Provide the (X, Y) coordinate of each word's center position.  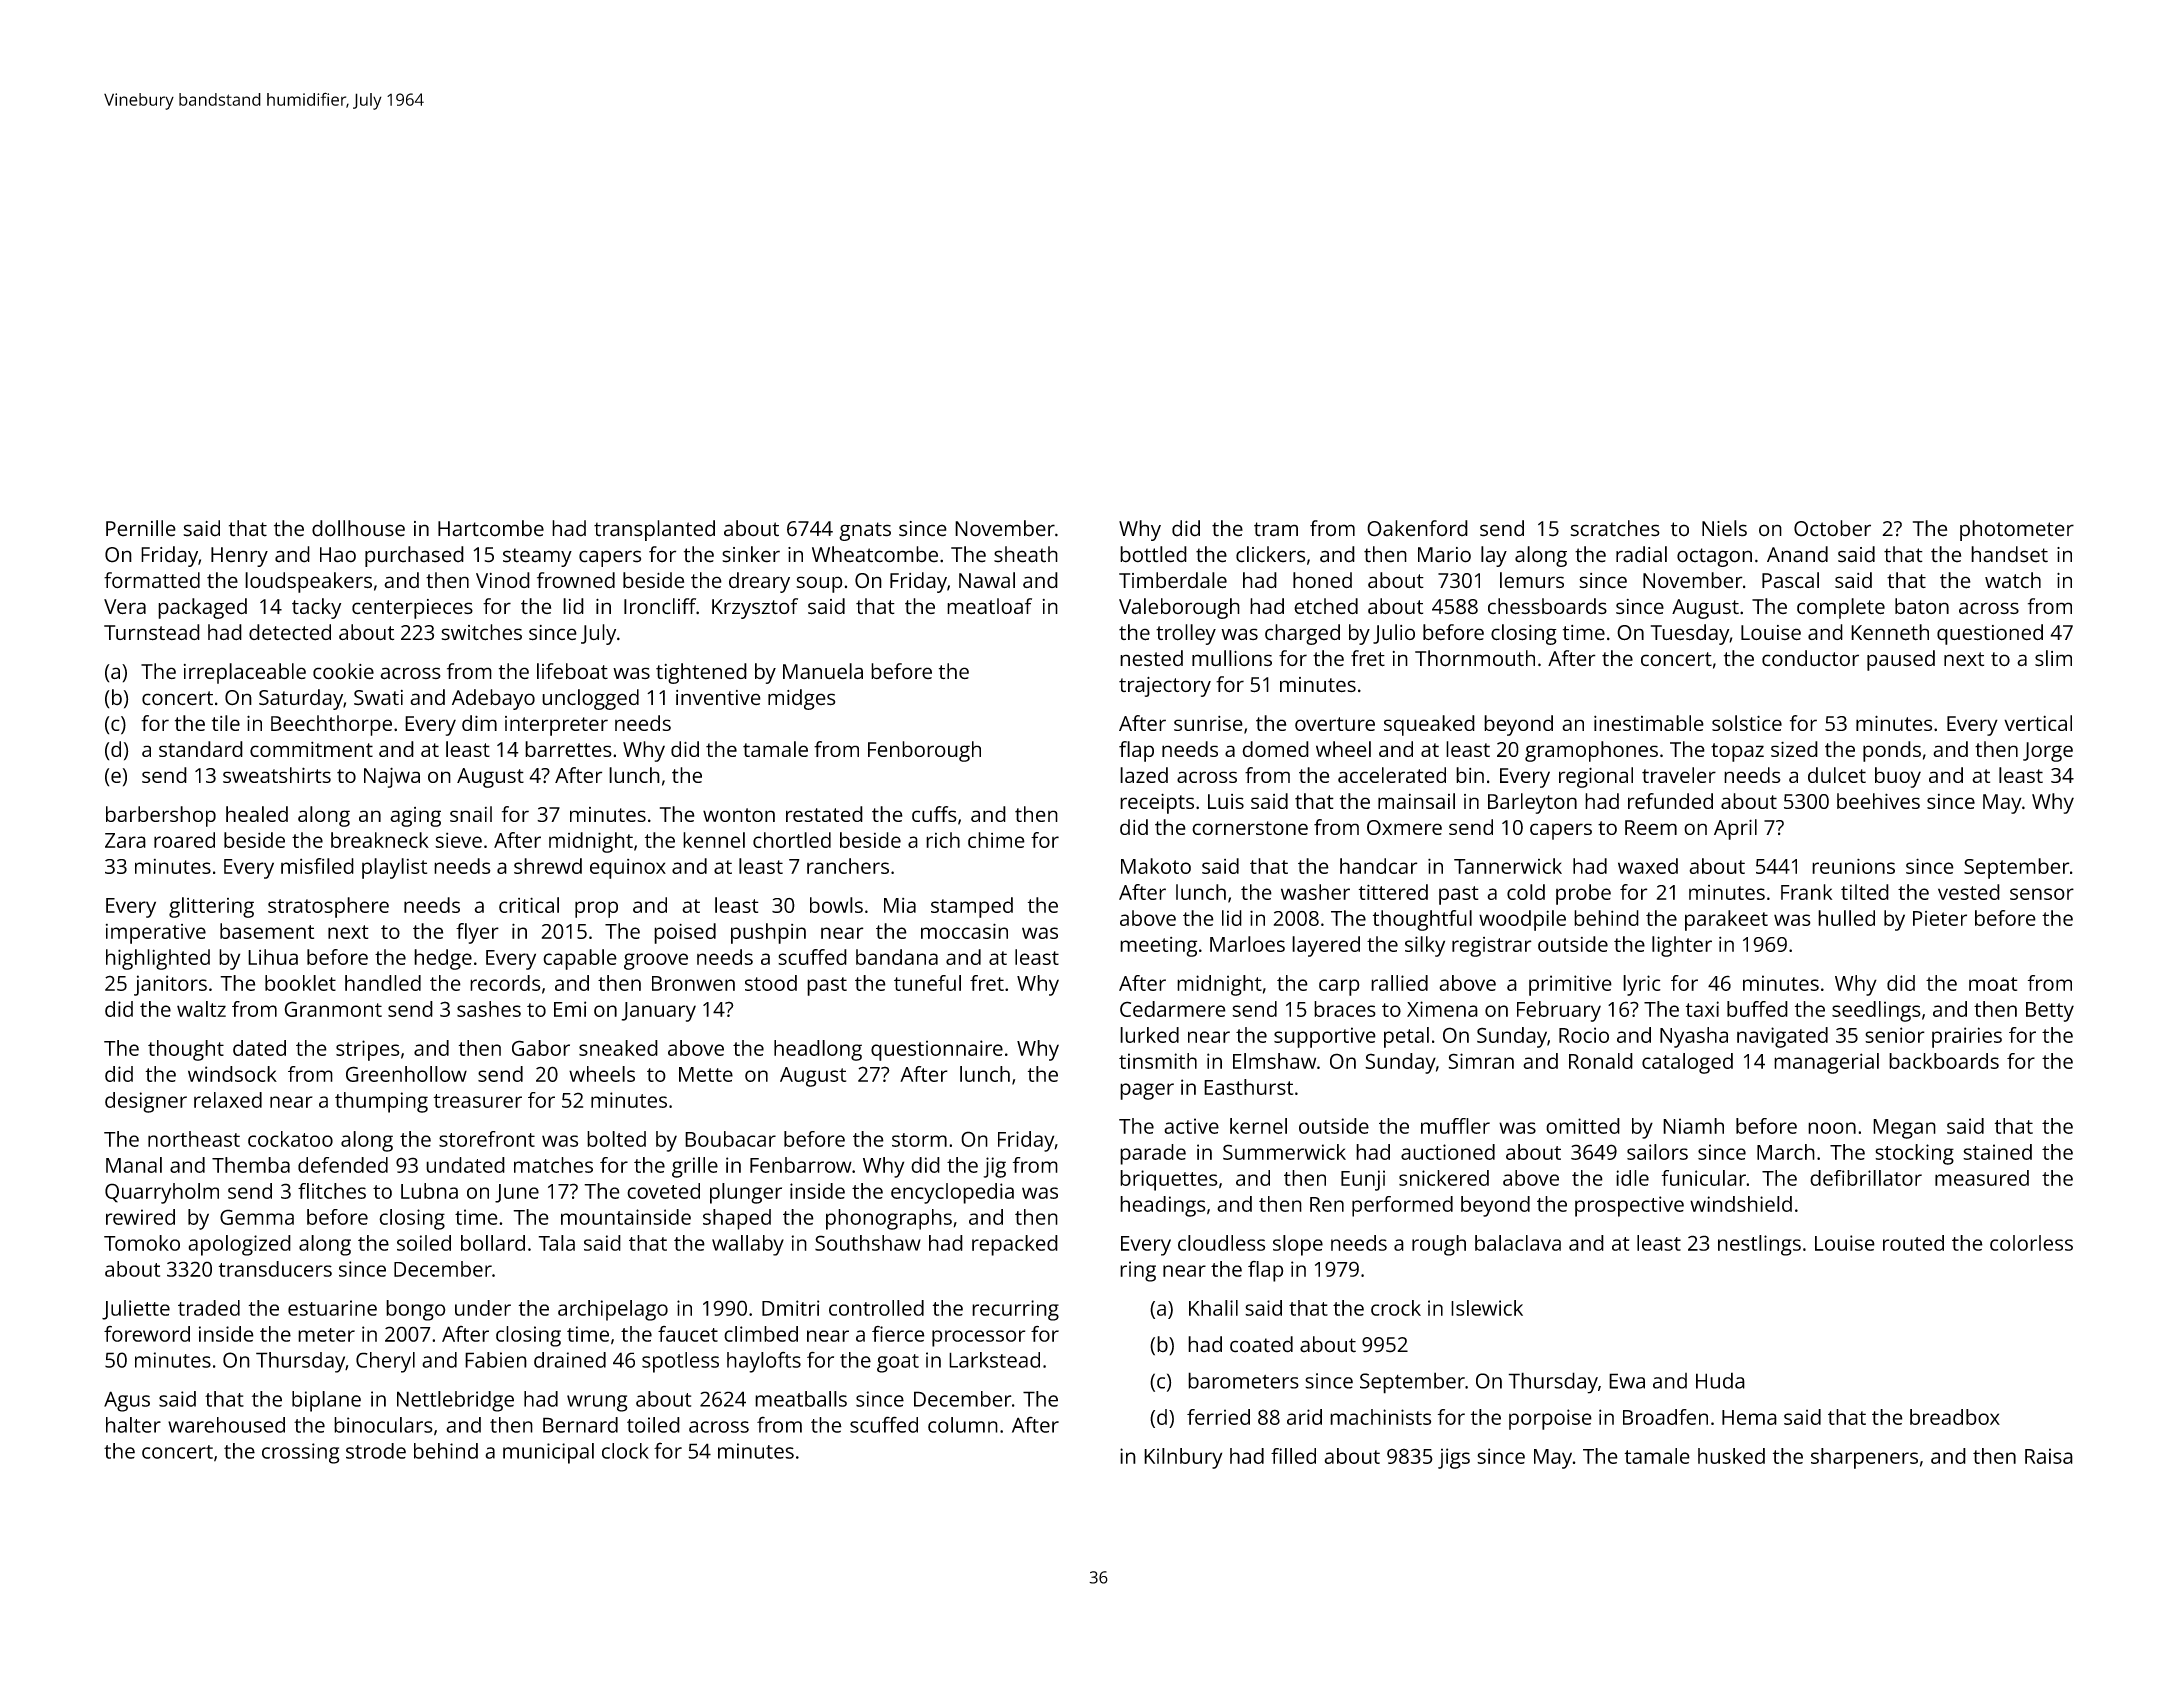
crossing (301, 1453)
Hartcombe (491, 528)
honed (1322, 580)
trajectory (1165, 686)
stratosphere (328, 907)
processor (979, 1338)
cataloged (1687, 1063)
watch (2013, 580)
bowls (836, 905)
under (483, 1308)
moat (1993, 984)
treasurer (477, 1101)
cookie (343, 671)
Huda (1720, 1380)
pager (1147, 1091)
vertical (2038, 723)
